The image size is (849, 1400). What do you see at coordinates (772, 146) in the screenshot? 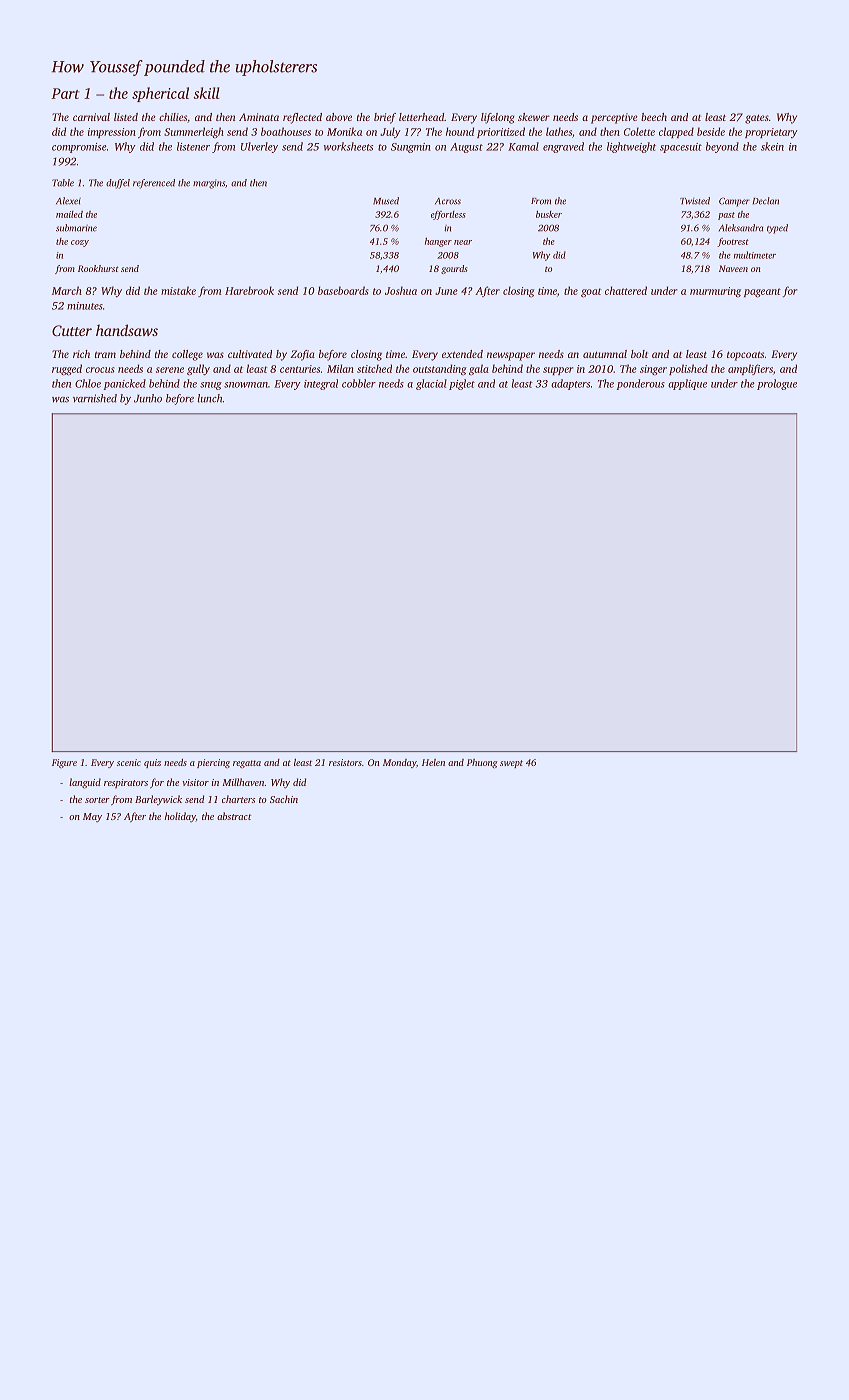
I see `skein` at bounding box center [772, 146].
